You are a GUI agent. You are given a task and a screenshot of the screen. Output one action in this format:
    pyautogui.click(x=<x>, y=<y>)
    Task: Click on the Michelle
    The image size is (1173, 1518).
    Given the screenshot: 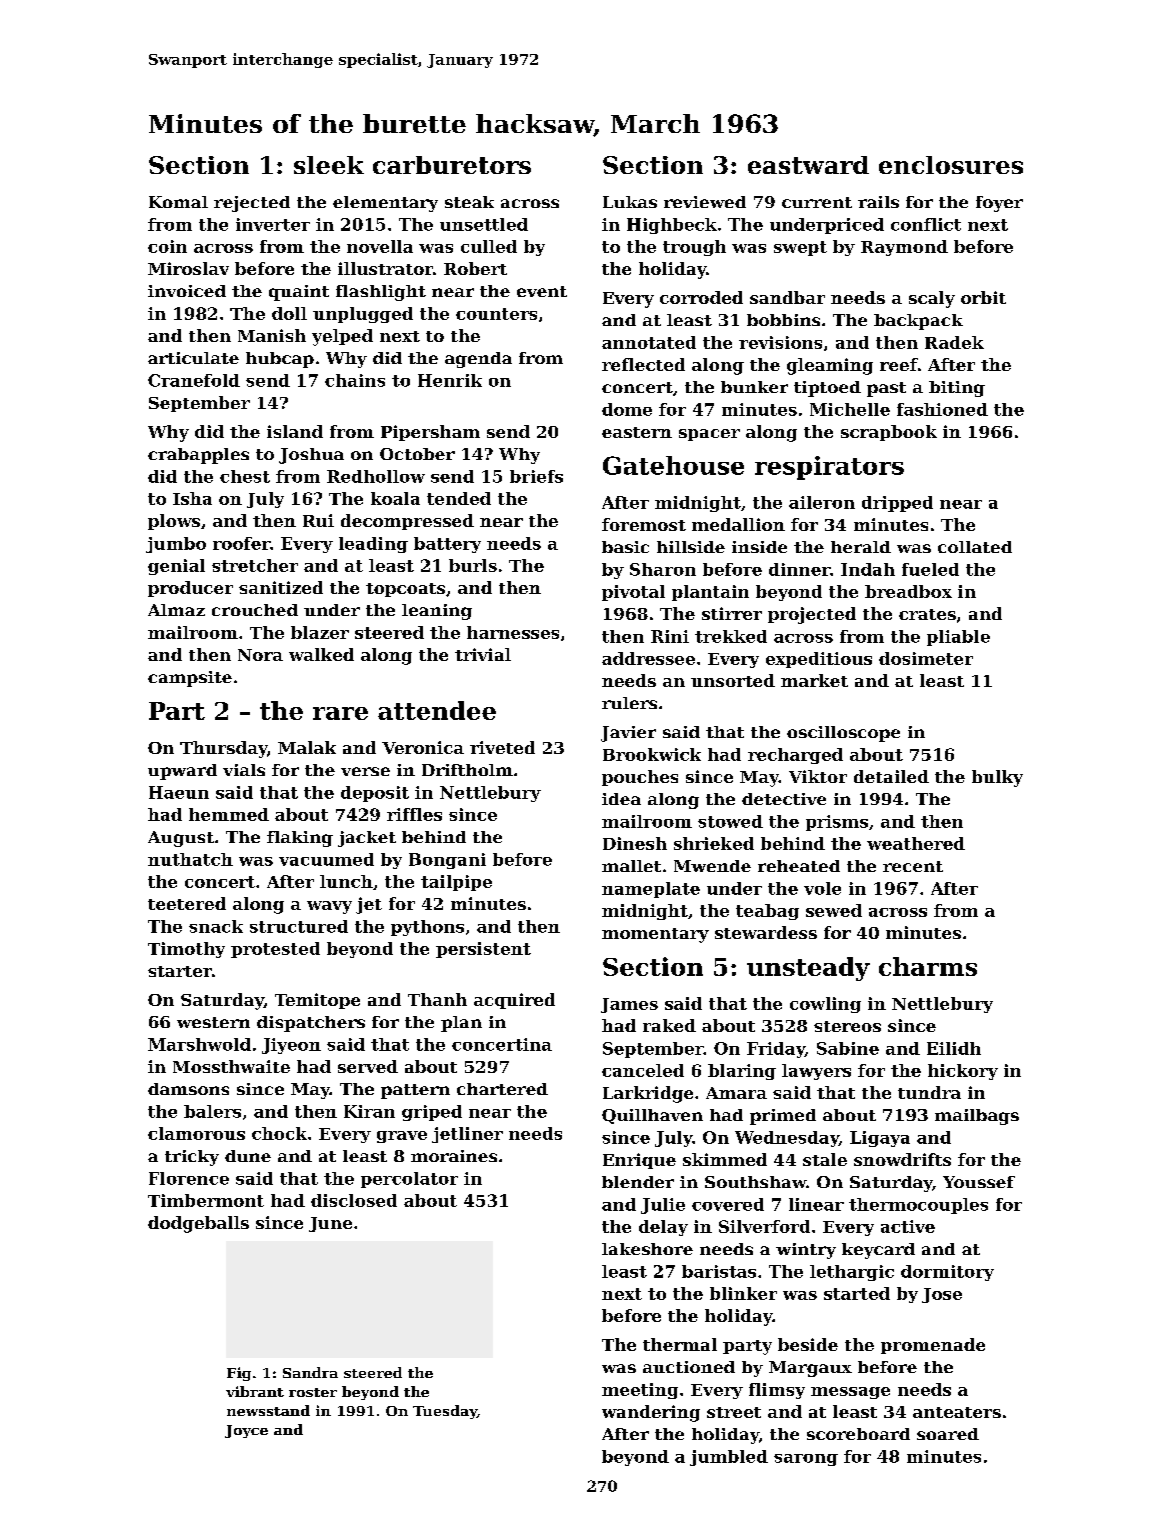 What is the action you would take?
    pyautogui.click(x=850, y=409)
